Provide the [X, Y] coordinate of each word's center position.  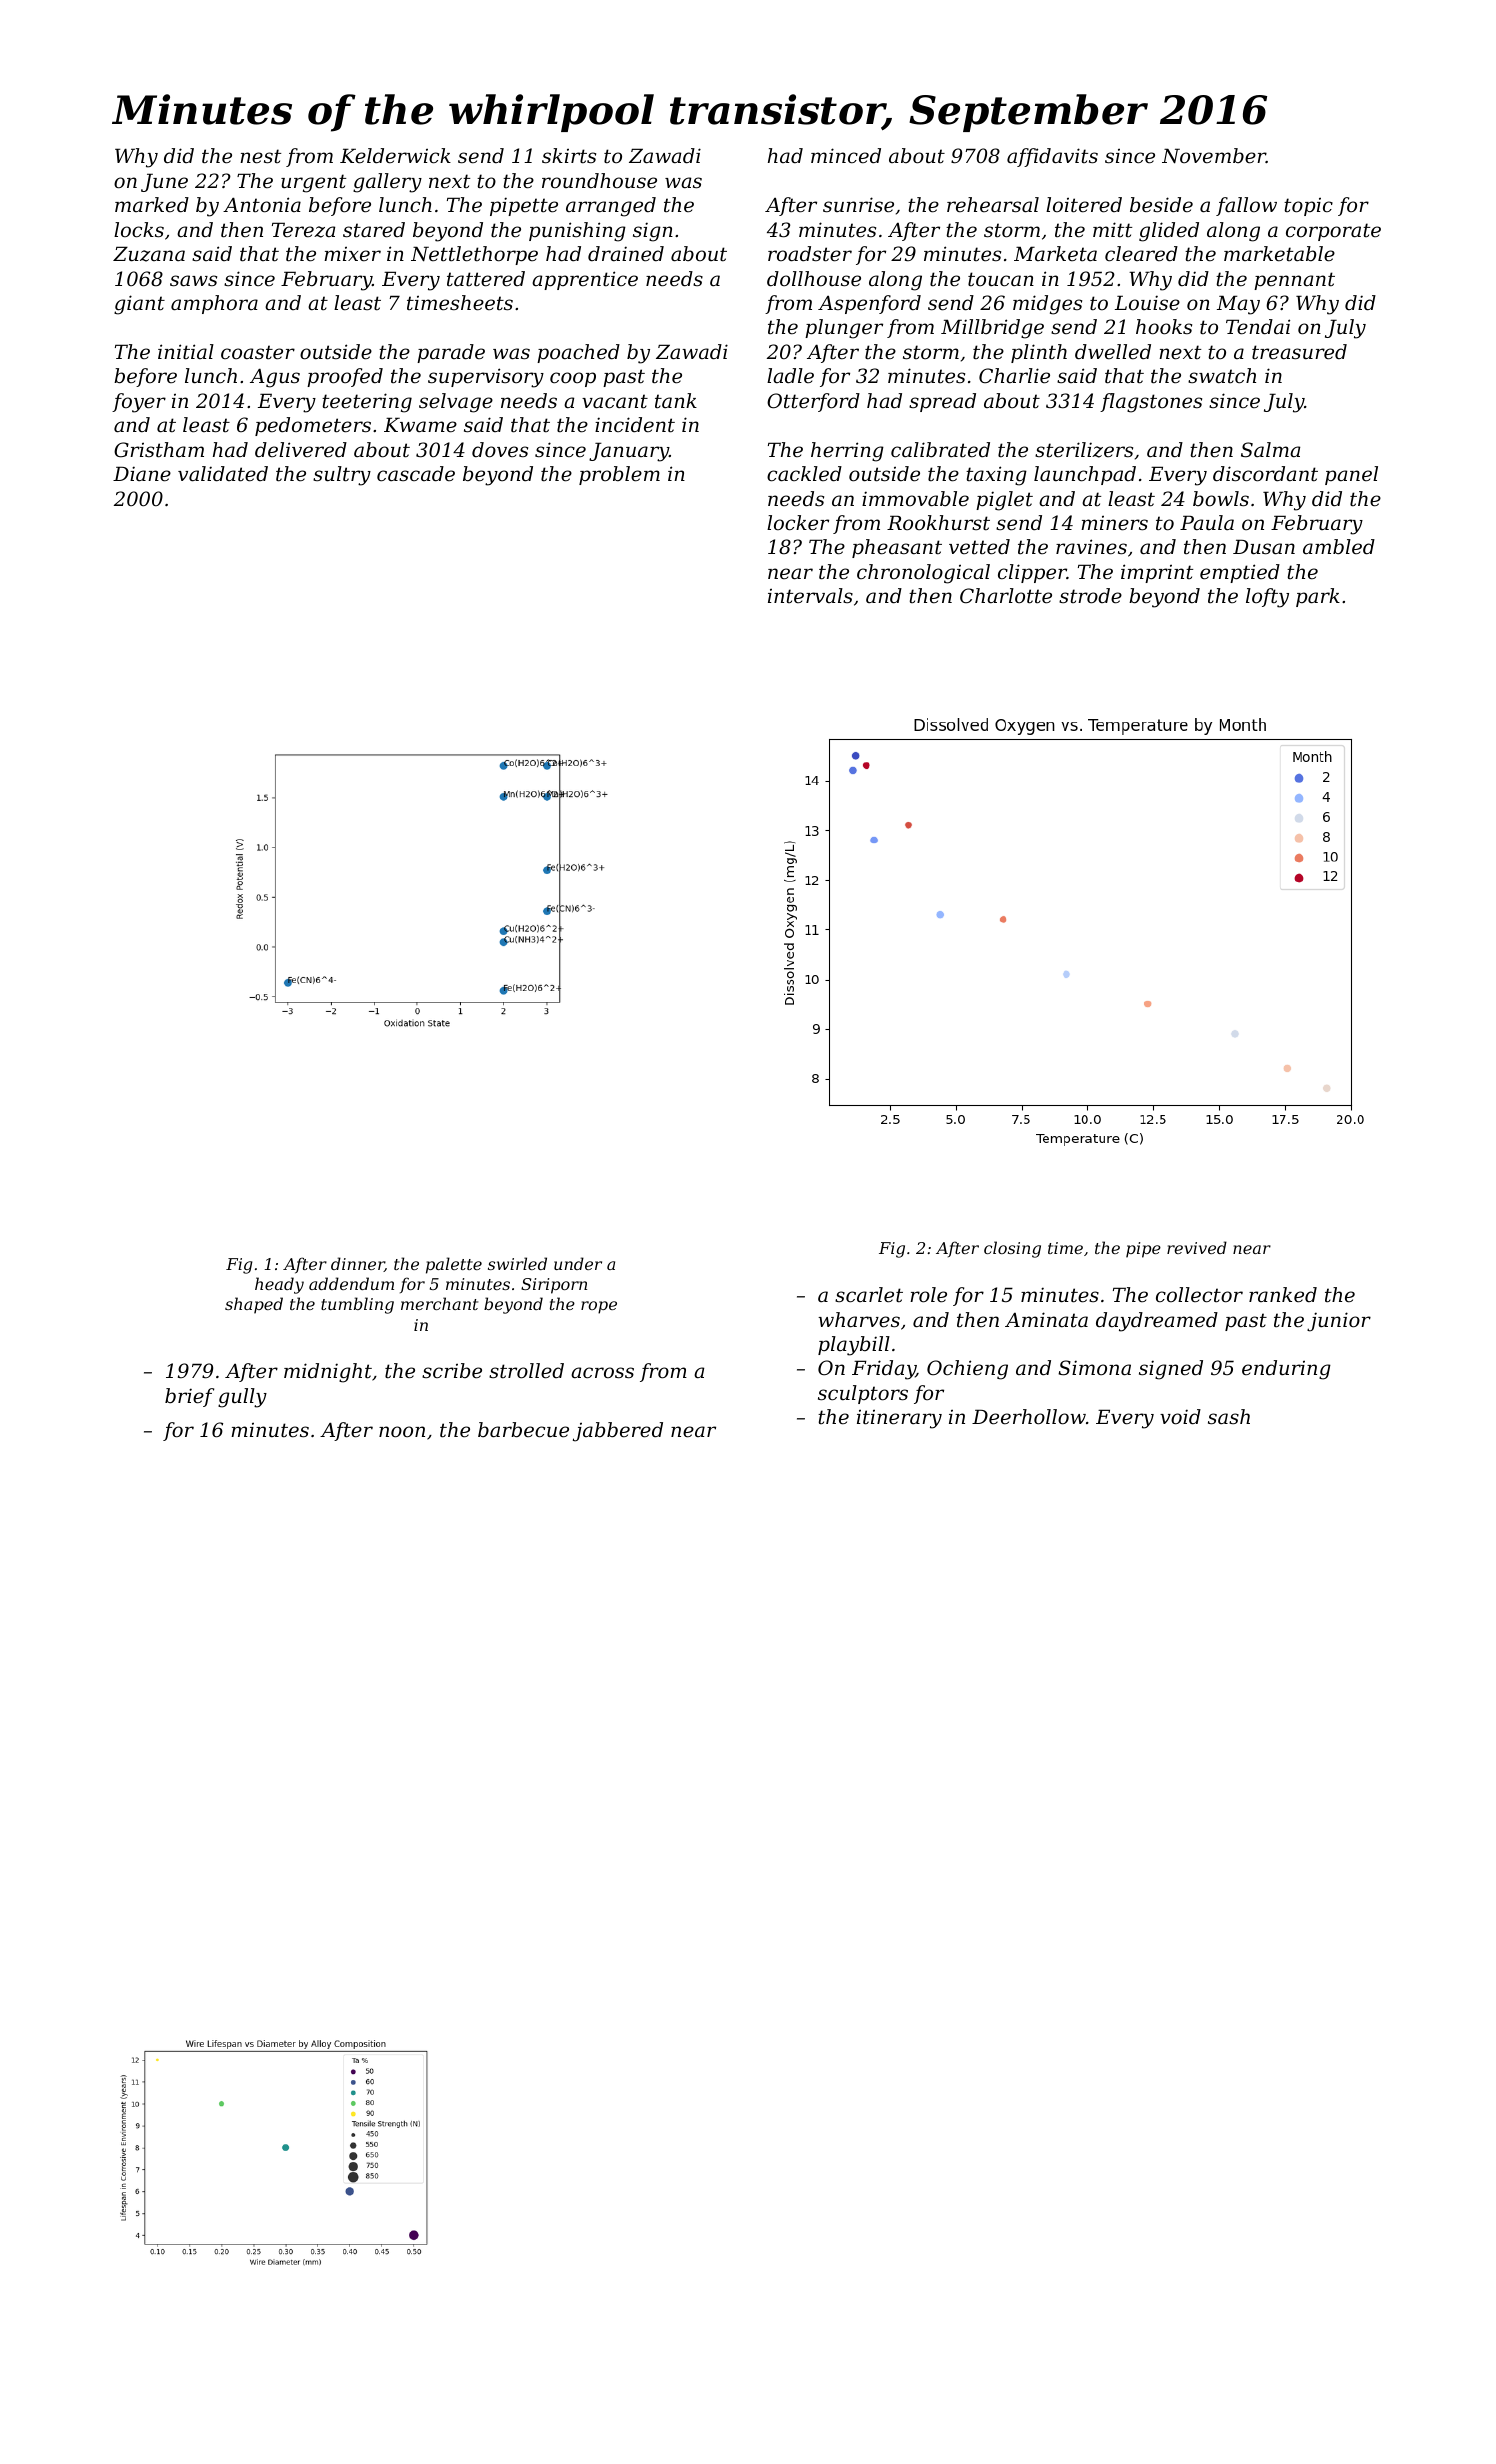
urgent [313, 183]
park [1318, 597]
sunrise [858, 205]
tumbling [357, 1305]
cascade [416, 474]
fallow [1246, 206]
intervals [810, 595]
